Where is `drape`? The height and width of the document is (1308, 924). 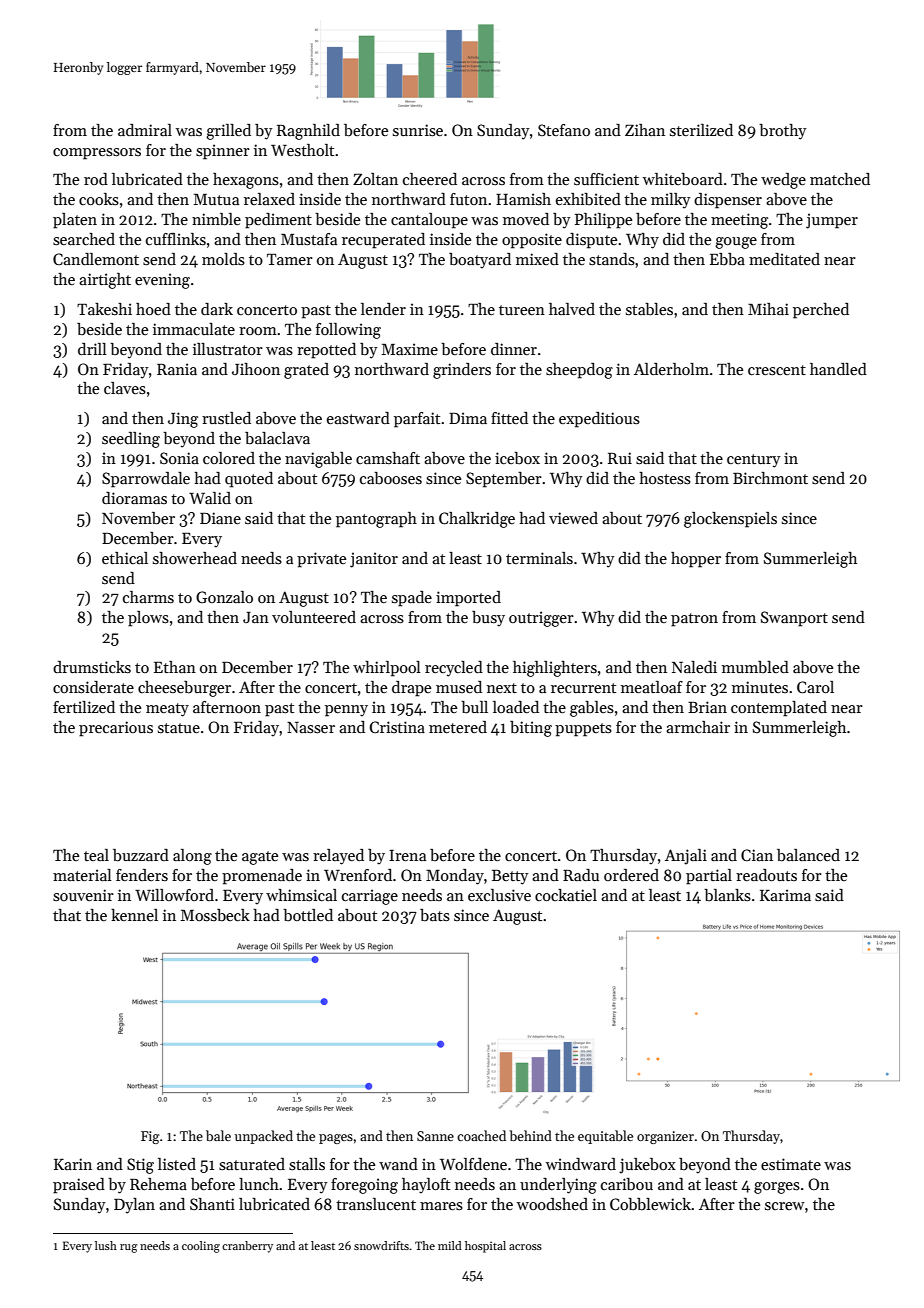
drape is located at coordinates (411, 689).
